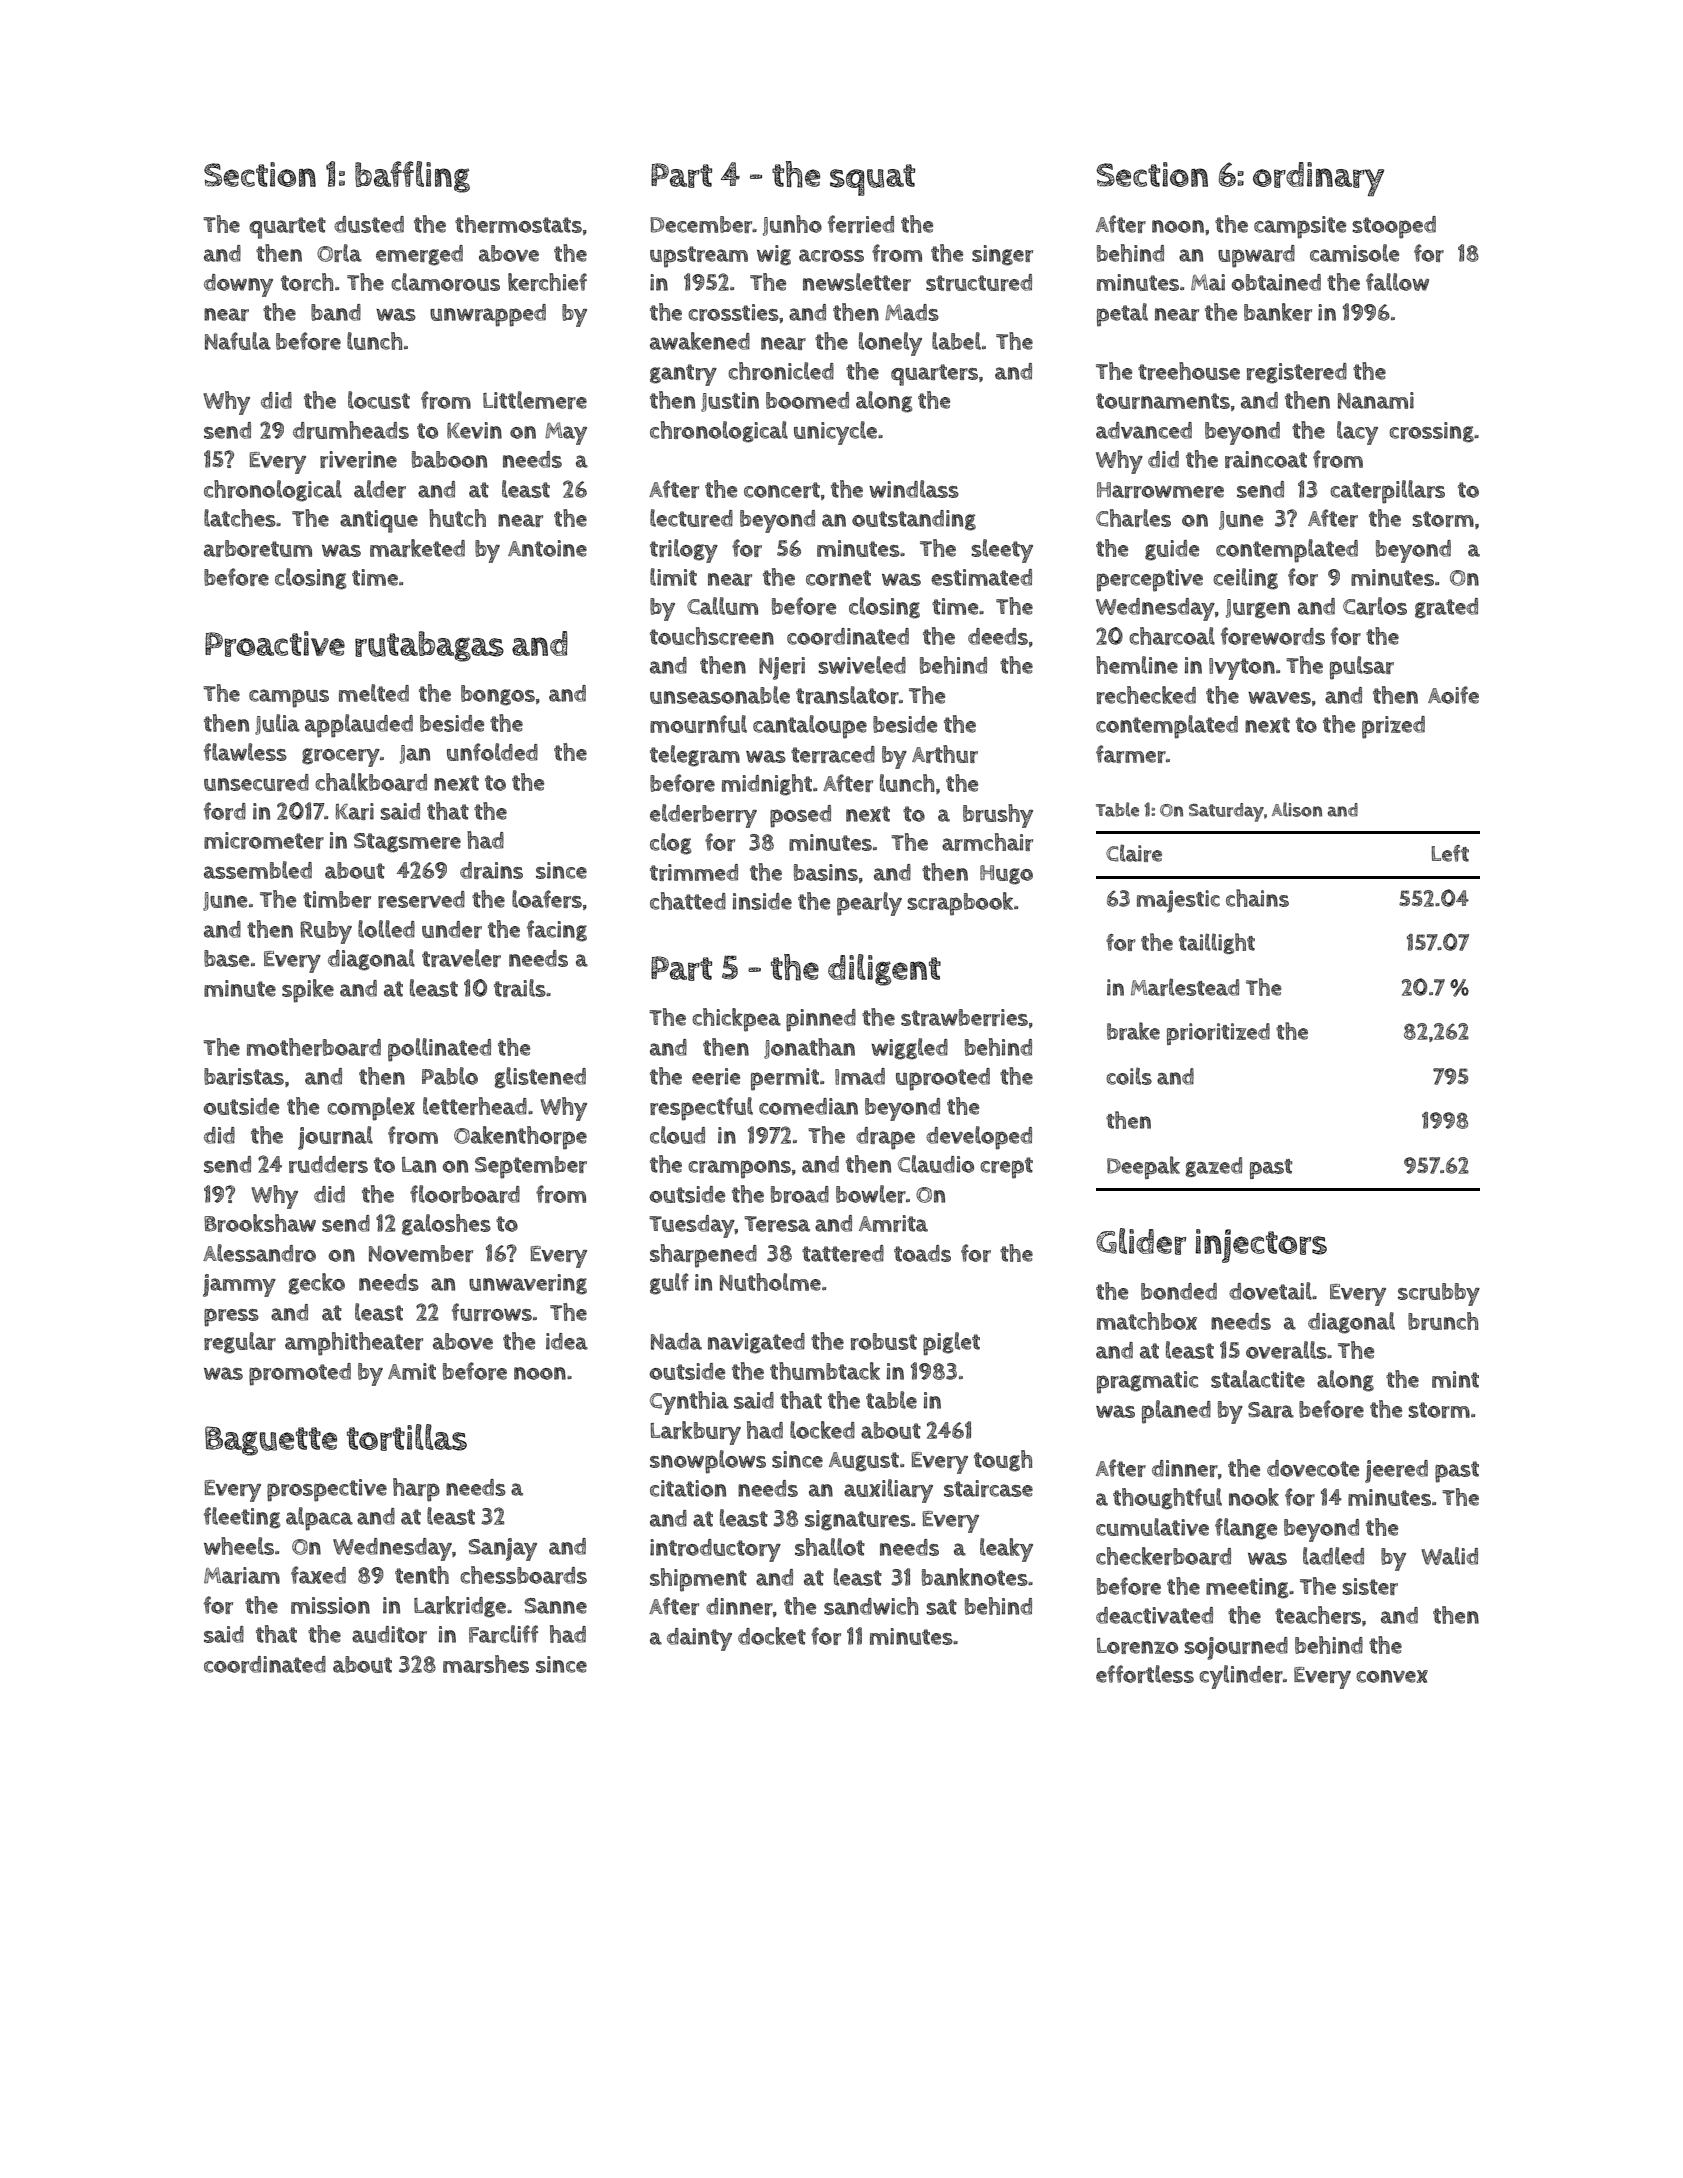 This screenshot has width=1683, height=2178. Describe the element at coordinates (1397, 282) in the screenshot. I see `fallow` at that location.
